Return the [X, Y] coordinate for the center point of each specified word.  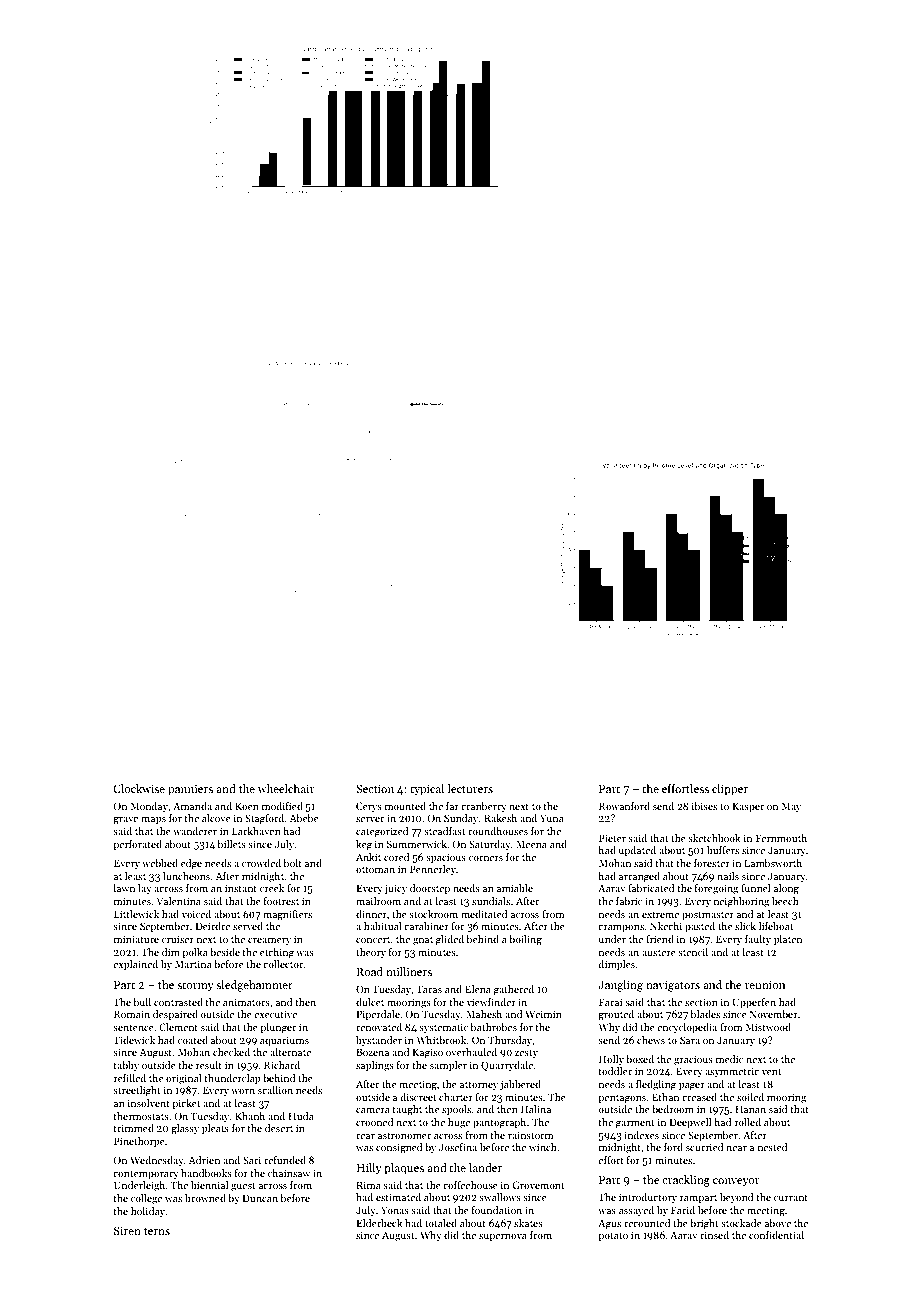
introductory [648, 1198]
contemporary [146, 1175]
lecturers [470, 788]
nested [773, 1147]
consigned [399, 1148]
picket [186, 1104]
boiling [525, 940]
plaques [404, 1169]
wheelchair [286, 788]
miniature [136, 939]
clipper [730, 790]
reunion [765, 984]
